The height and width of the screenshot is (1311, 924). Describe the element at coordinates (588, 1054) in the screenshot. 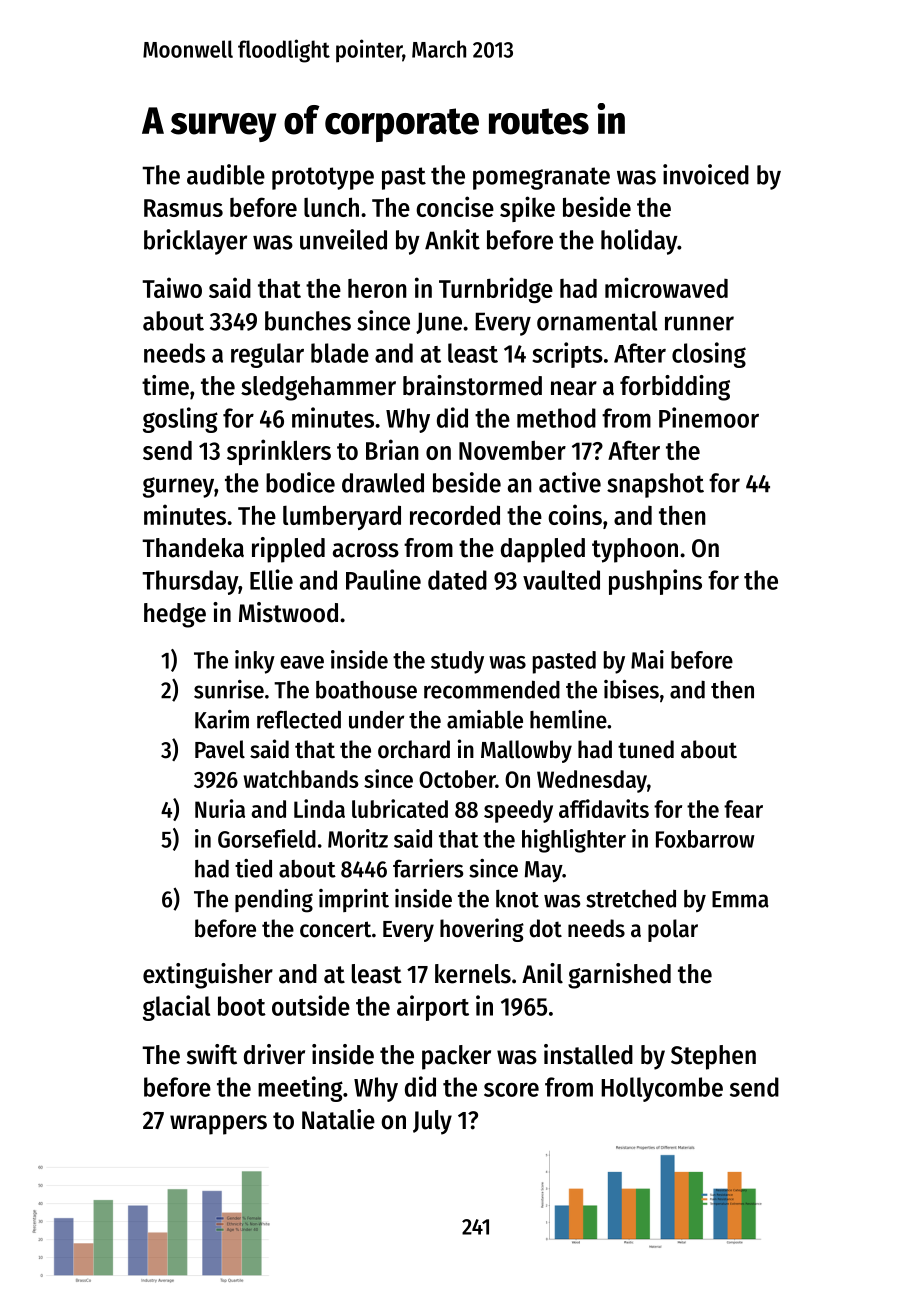

I see `installed` at that location.
